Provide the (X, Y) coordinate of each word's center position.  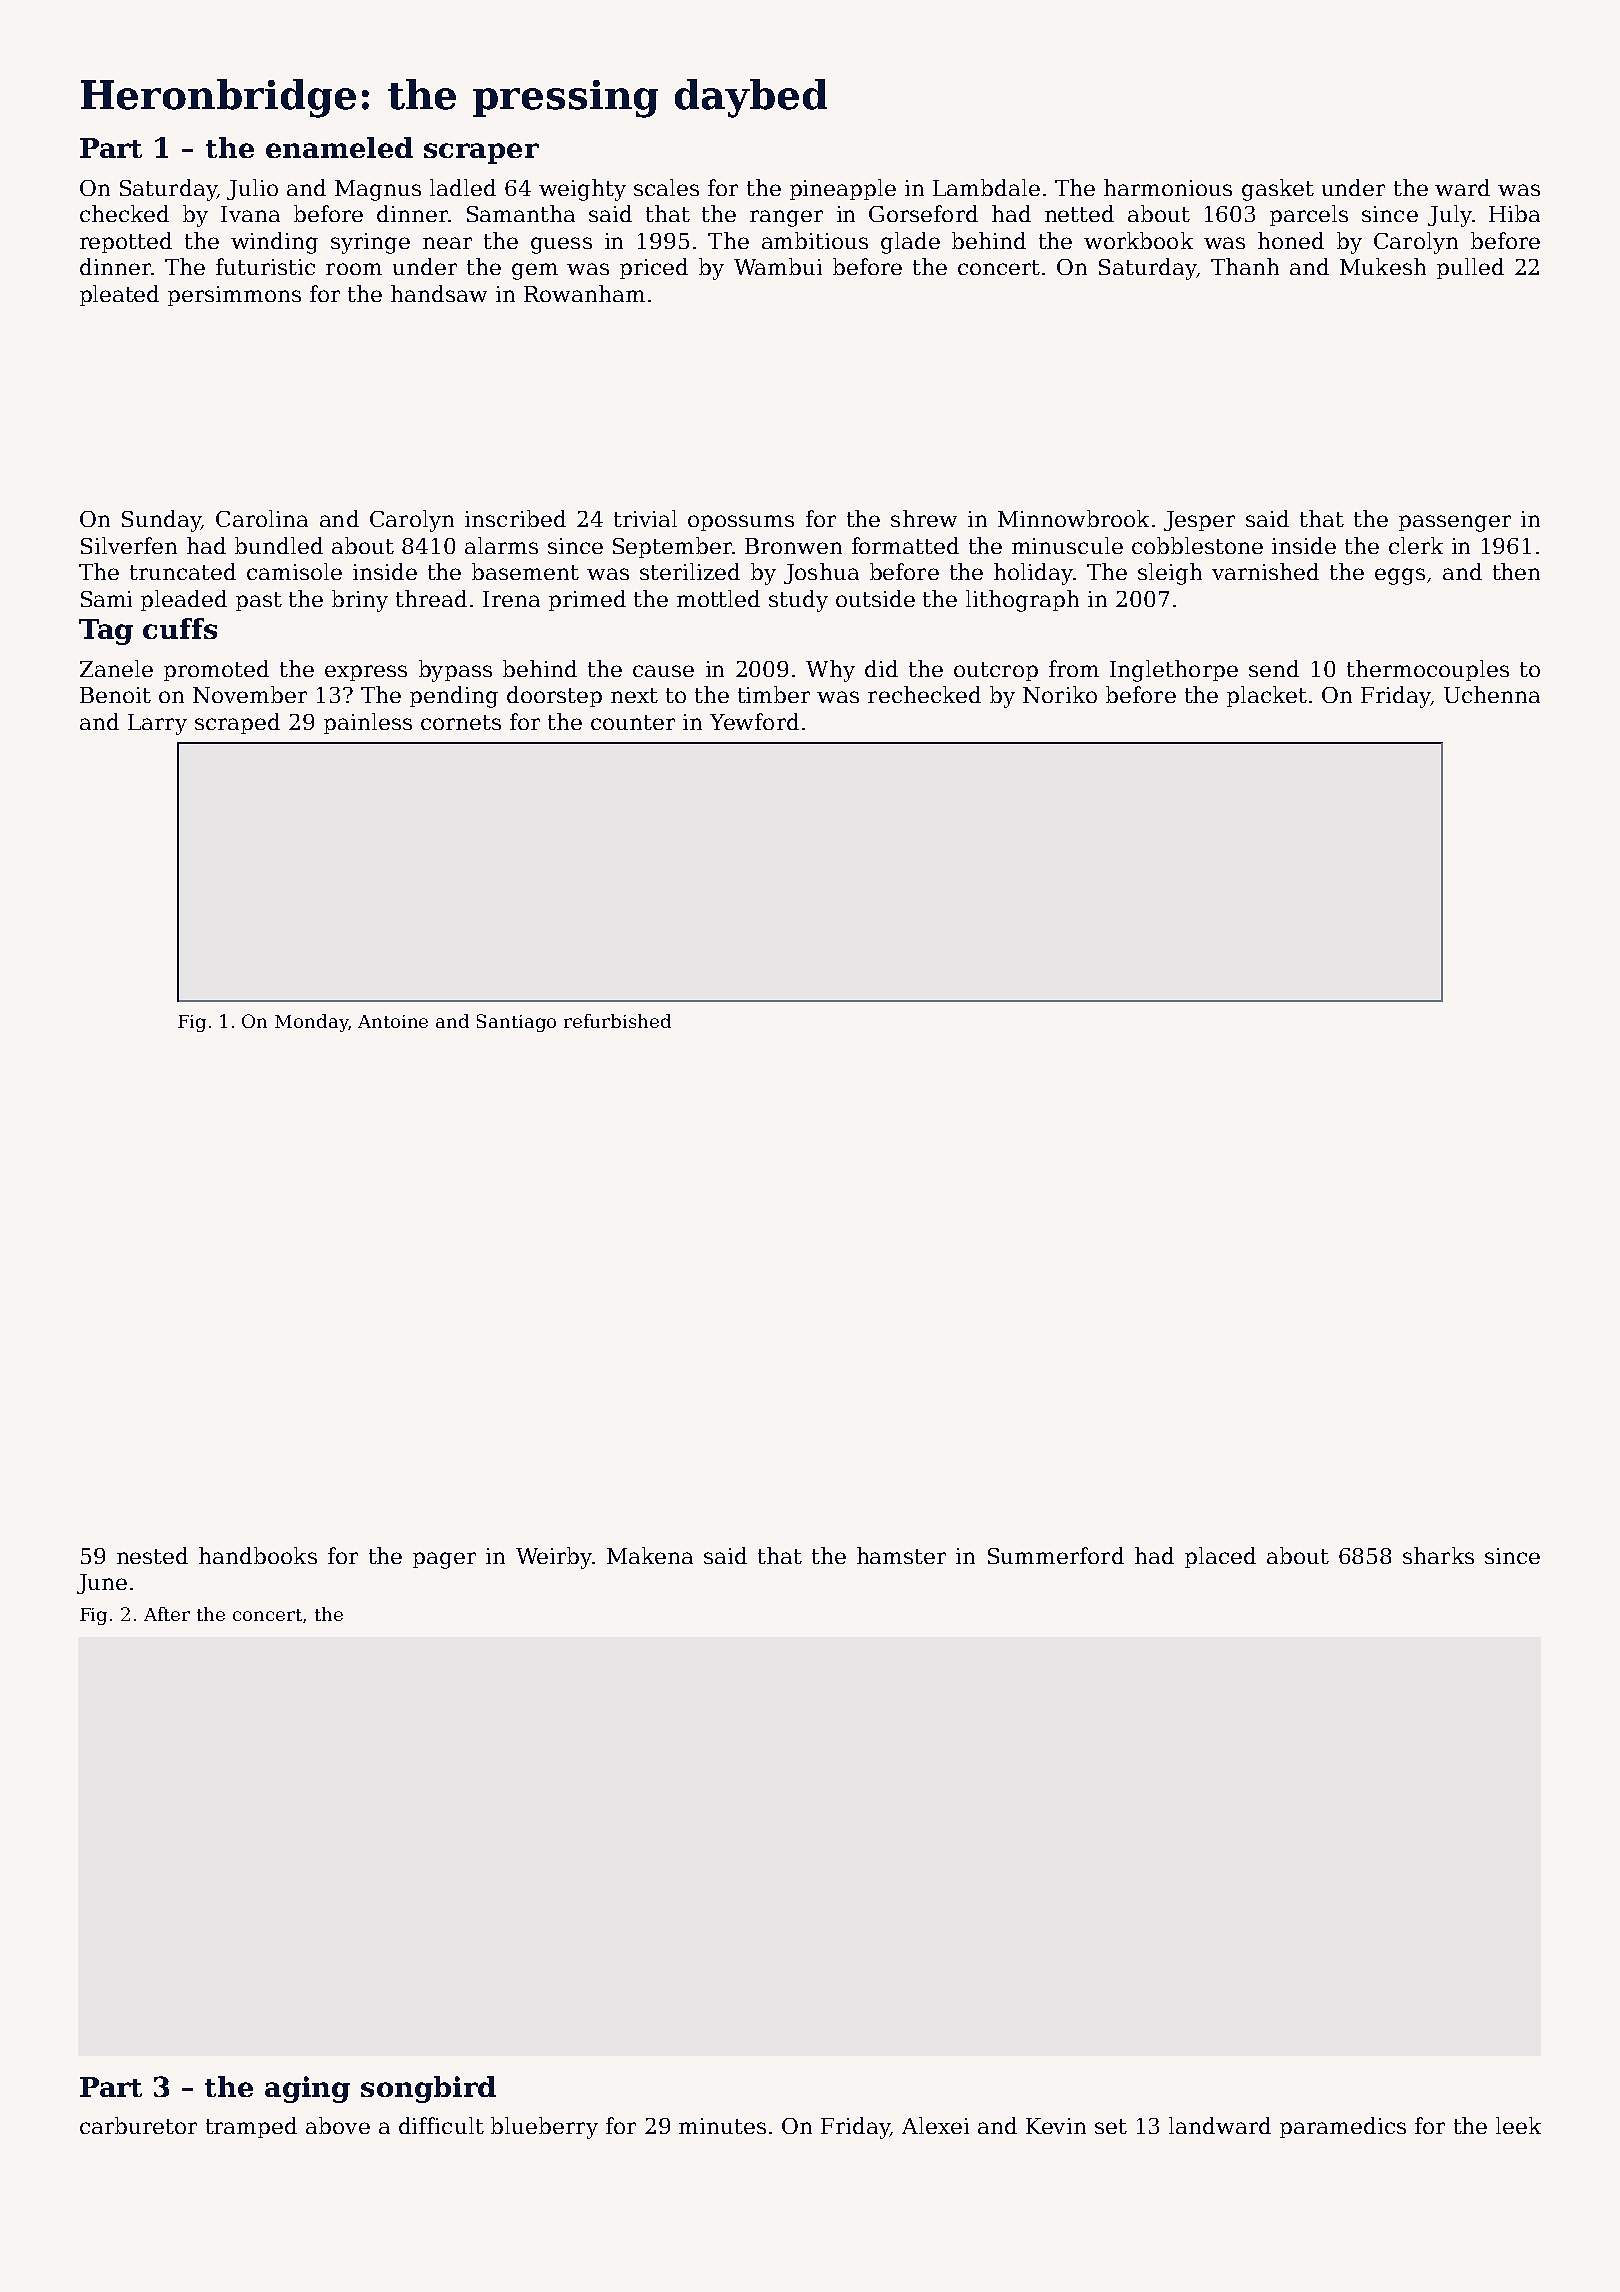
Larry (157, 724)
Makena (650, 1555)
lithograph (1022, 601)
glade (910, 243)
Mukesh (1383, 266)
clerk (1416, 545)
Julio (252, 189)
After (167, 1614)
